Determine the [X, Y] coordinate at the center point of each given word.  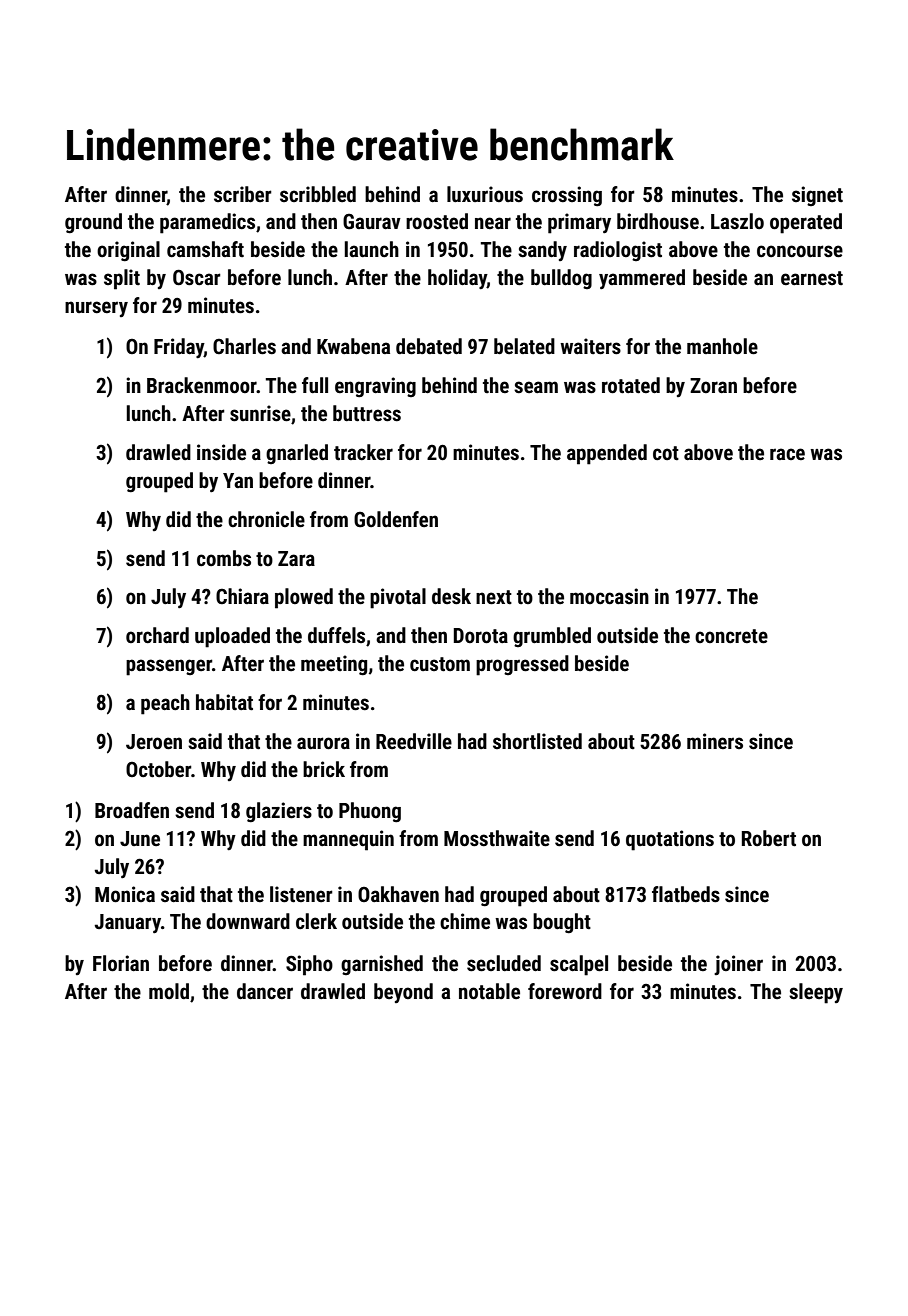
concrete [731, 636]
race [787, 454]
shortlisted [537, 741]
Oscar [197, 277]
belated [524, 346]
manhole [722, 346]
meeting [334, 665]
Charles [244, 346]
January [128, 923]
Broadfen [132, 810]
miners [715, 741]
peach [165, 704]
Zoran [713, 385]
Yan [238, 480]
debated [429, 346]
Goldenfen [396, 519]
